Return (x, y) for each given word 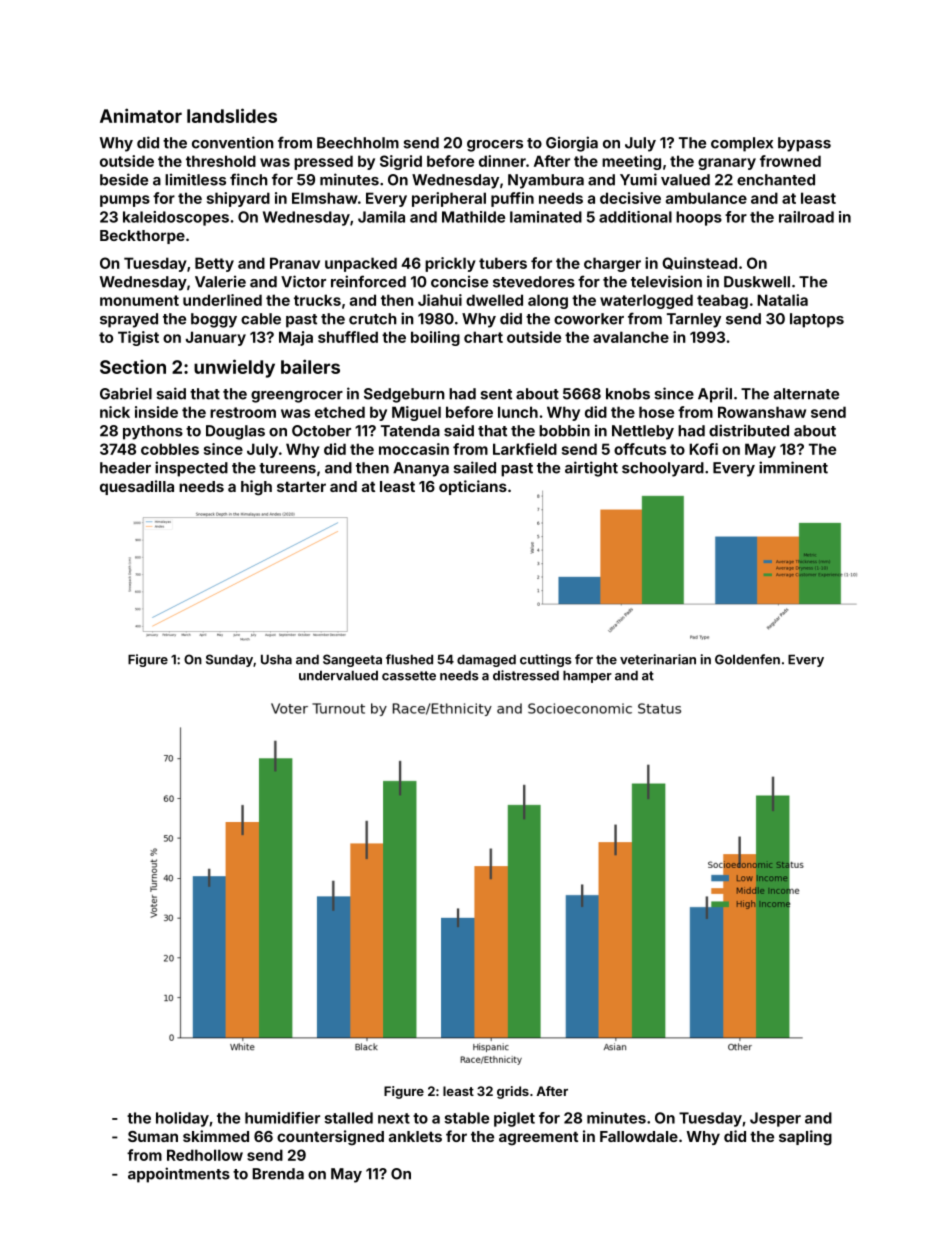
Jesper (775, 1119)
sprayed (129, 320)
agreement (538, 1138)
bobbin (564, 430)
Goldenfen (747, 659)
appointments (179, 1175)
